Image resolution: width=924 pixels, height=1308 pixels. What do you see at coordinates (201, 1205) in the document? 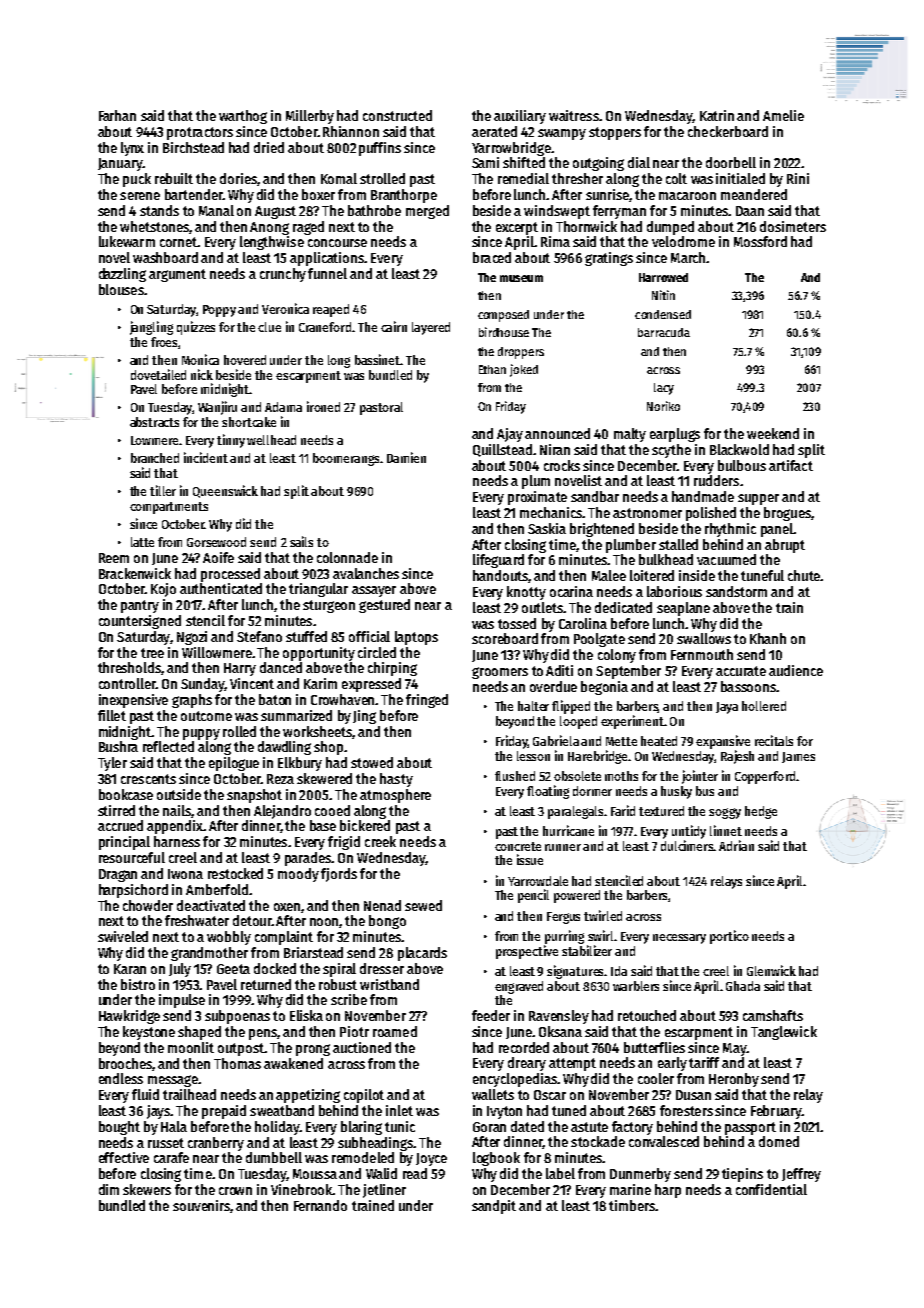
I see `souvenirs` at bounding box center [201, 1205].
